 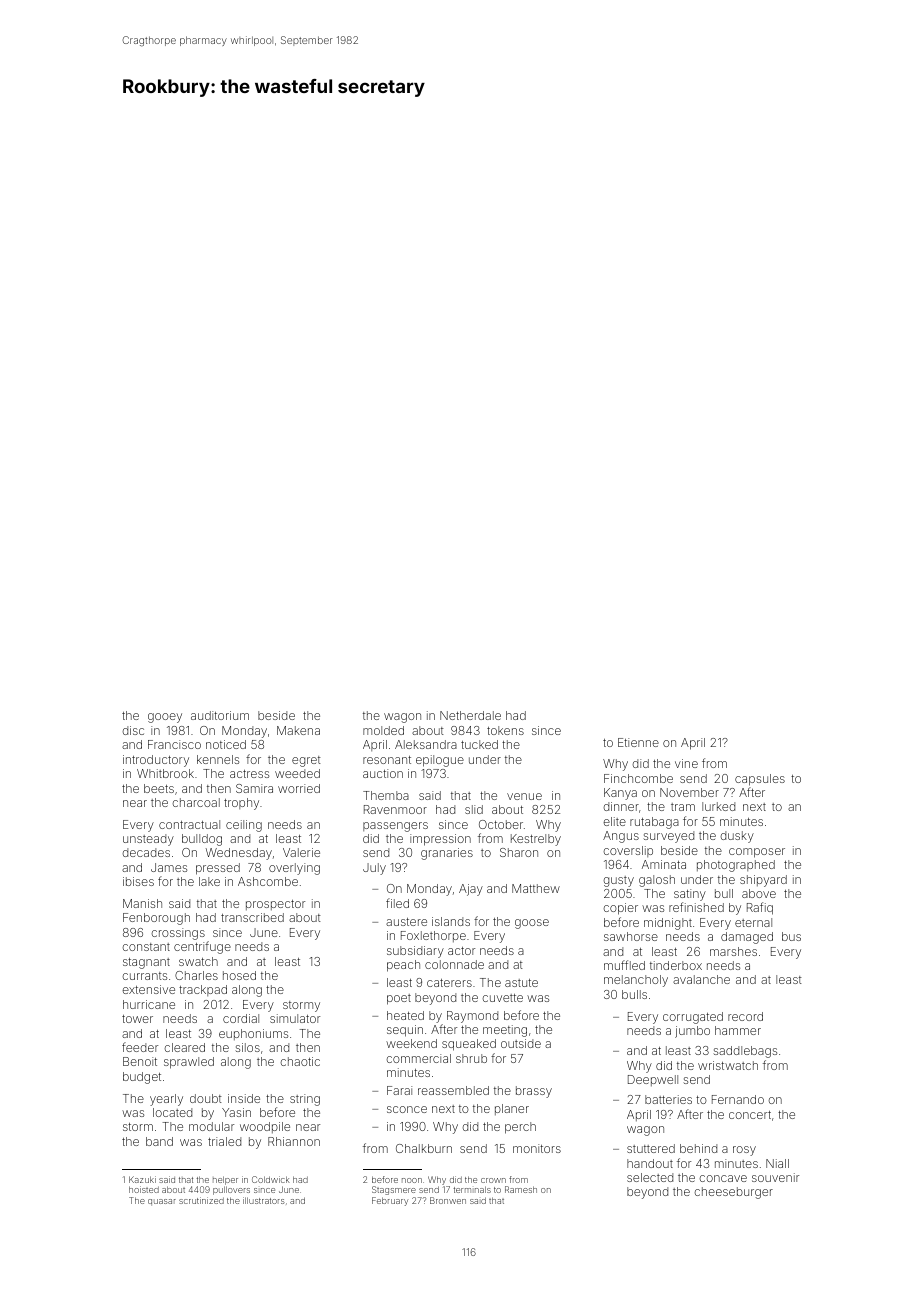 What do you see at coordinates (501, 824) in the screenshot?
I see `October` at bounding box center [501, 824].
